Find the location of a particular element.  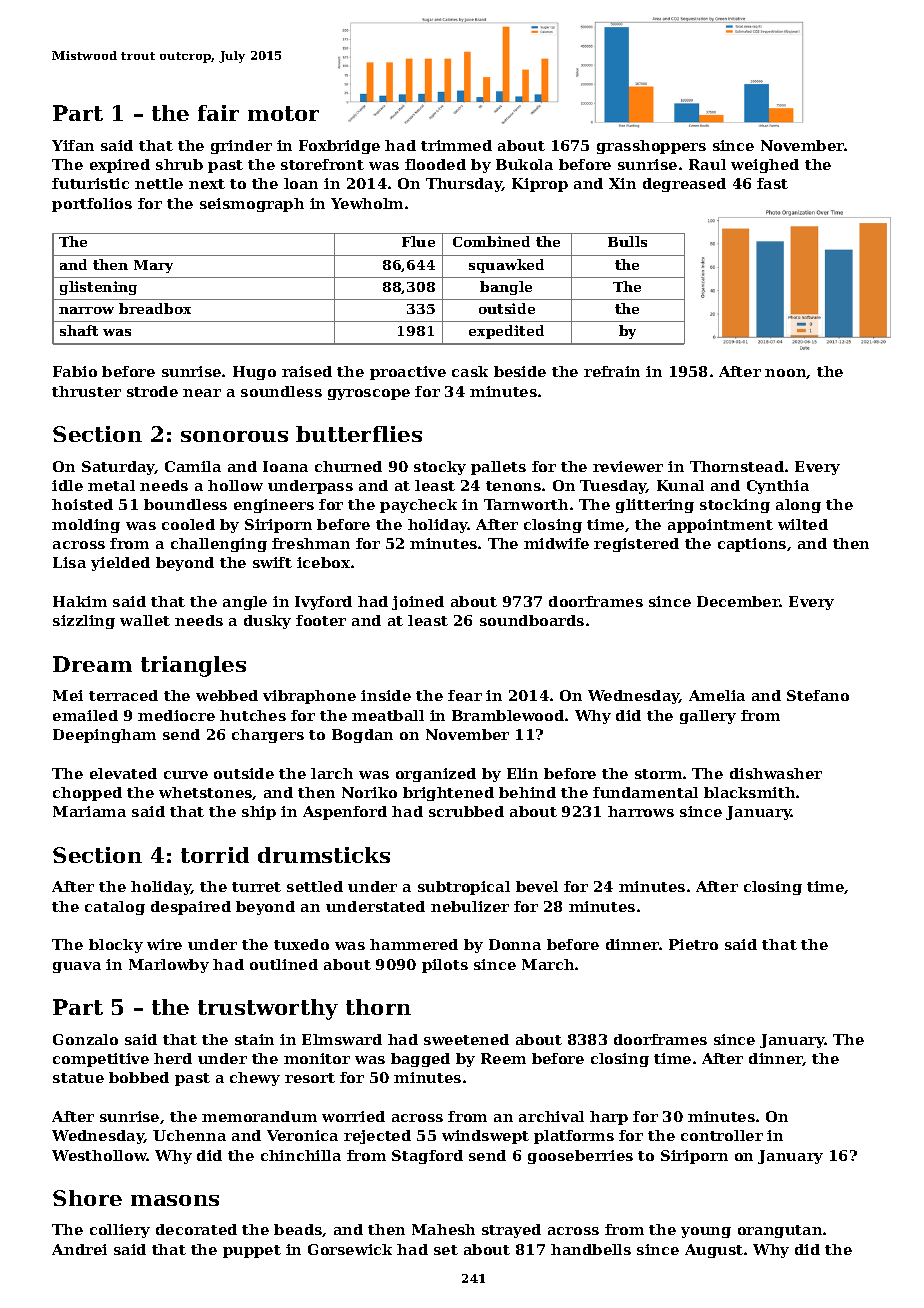

pilots is located at coordinates (445, 966).
